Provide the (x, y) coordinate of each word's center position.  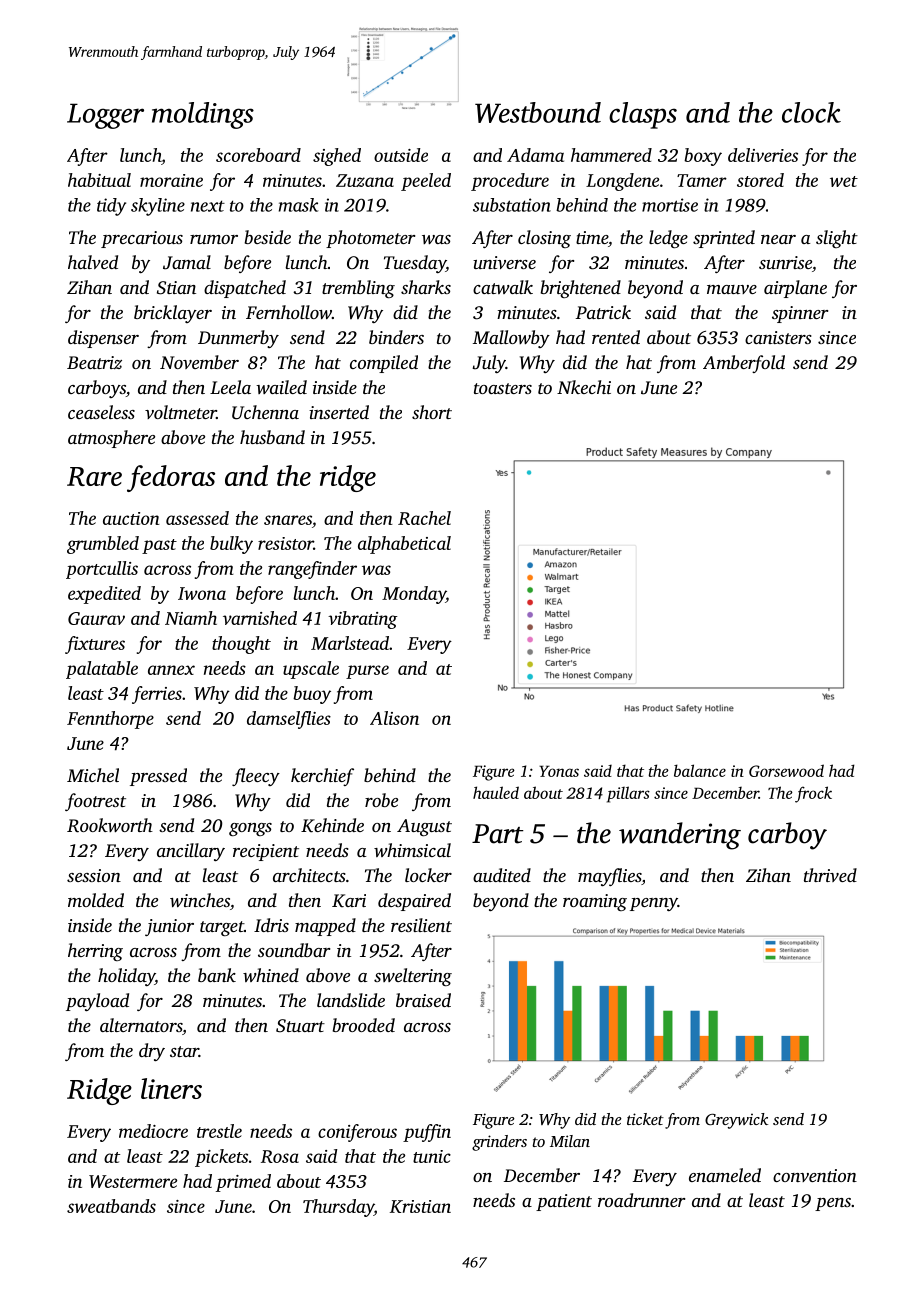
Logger (105, 116)
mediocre (153, 1131)
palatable (102, 670)
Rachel (424, 518)
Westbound (538, 112)
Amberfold (744, 364)
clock (811, 112)
